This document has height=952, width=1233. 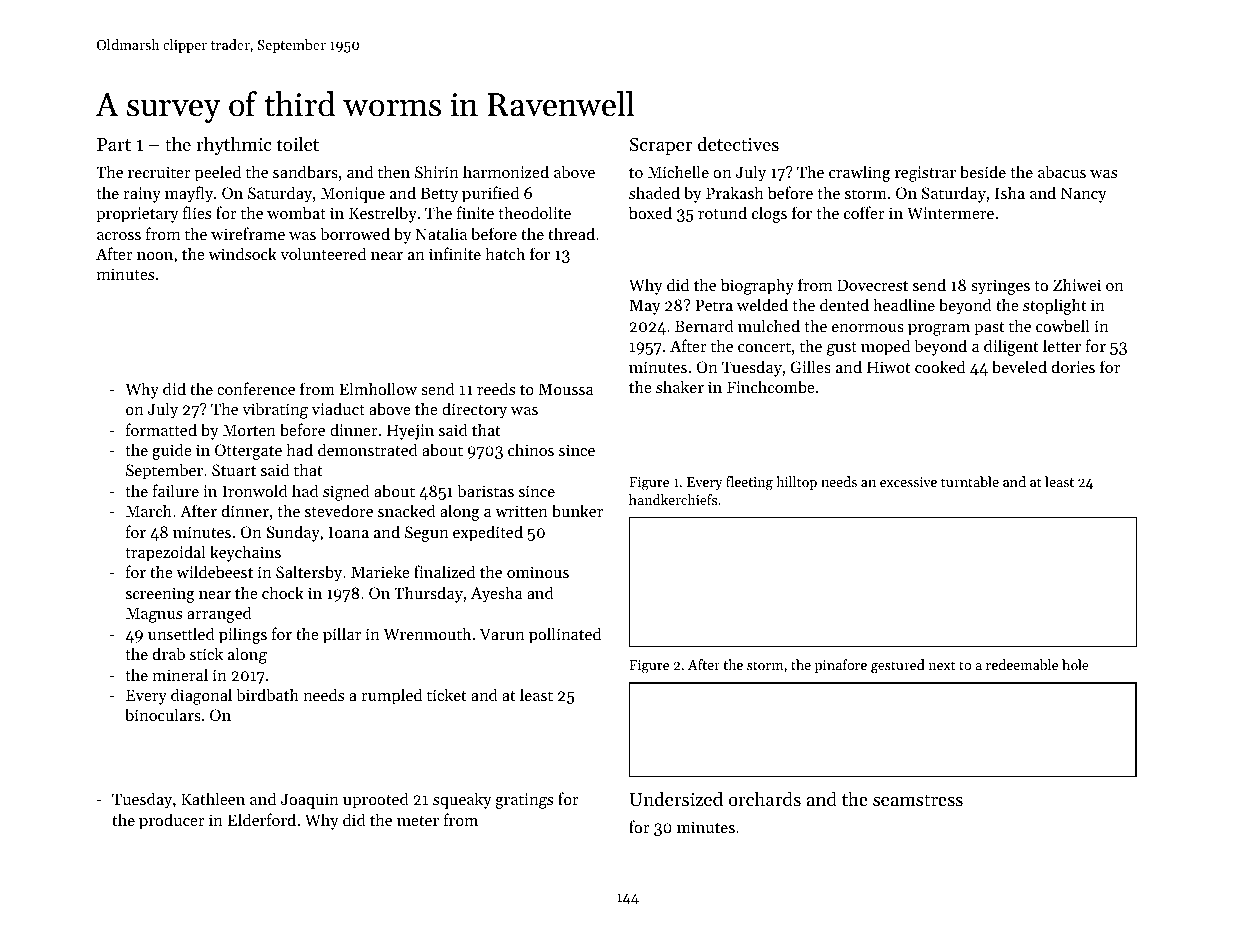 What do you see at coordinates (309, 573) in the document?
I see `Saltersby` at bounding box center [309, 573].
